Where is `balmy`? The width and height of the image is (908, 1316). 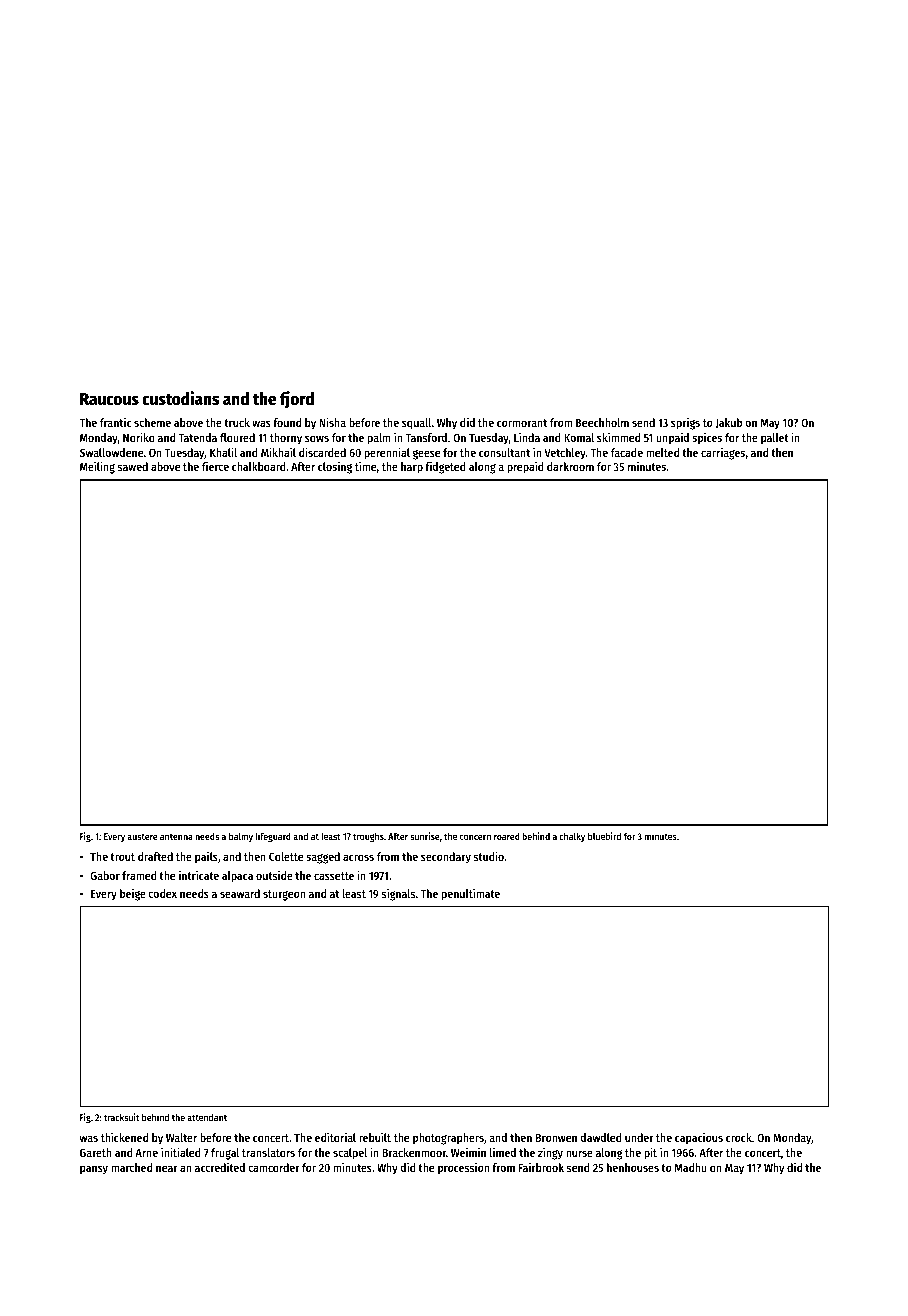 balmy is located at coordinates (241, 837).
